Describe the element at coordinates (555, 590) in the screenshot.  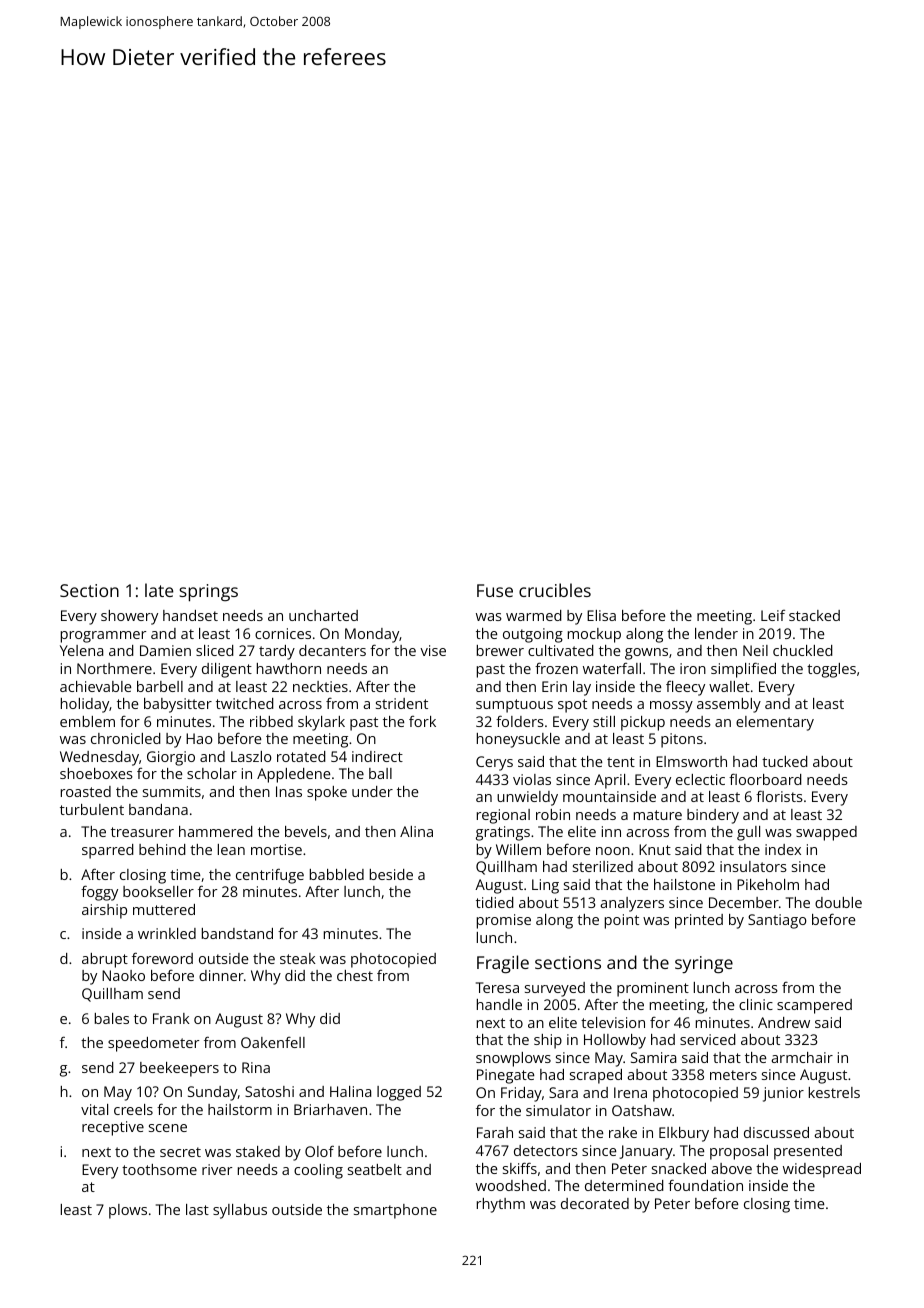
I see `crucibles` at that location.
